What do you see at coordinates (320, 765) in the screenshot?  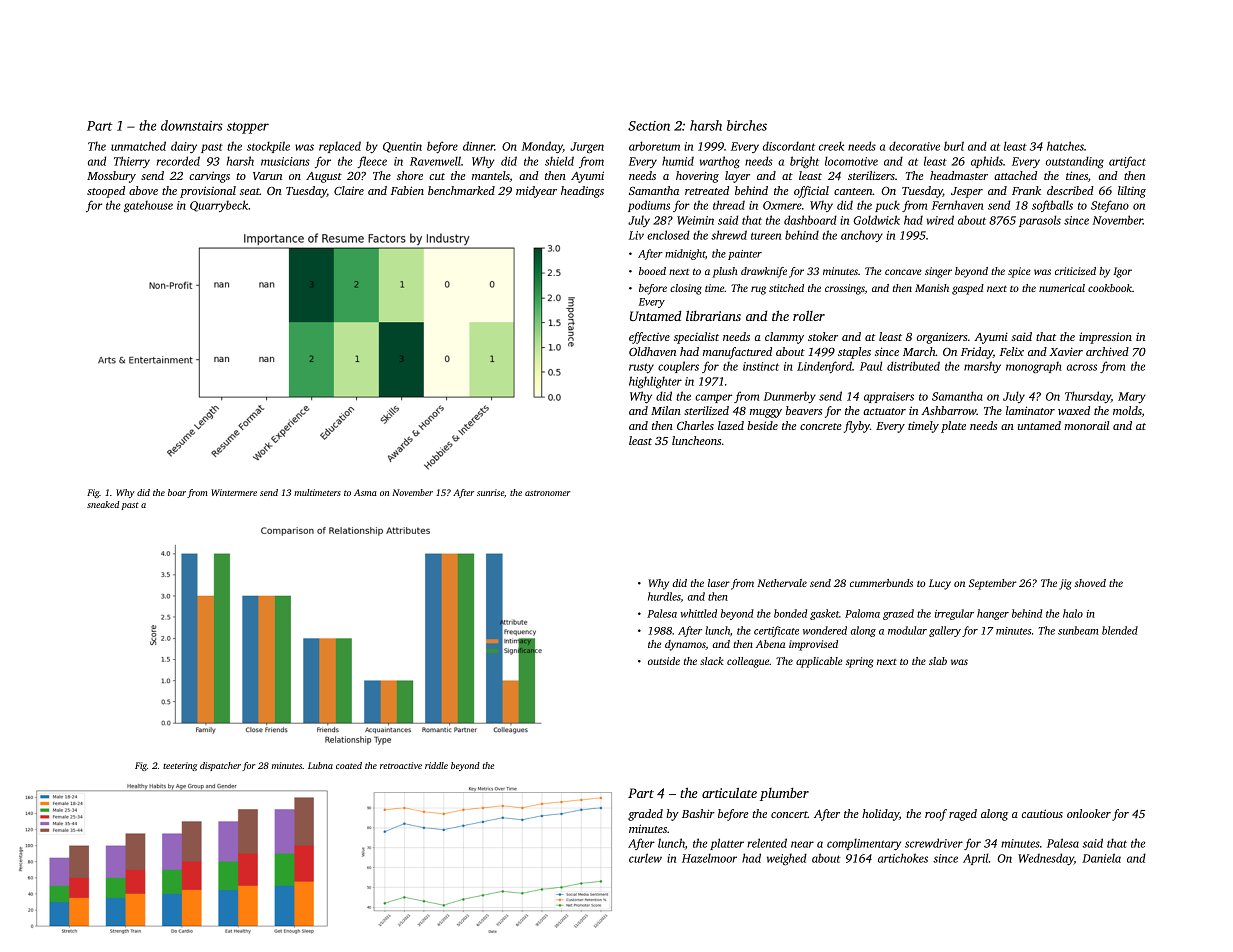 I see `Lubna` at bounding box center [320, 765].
